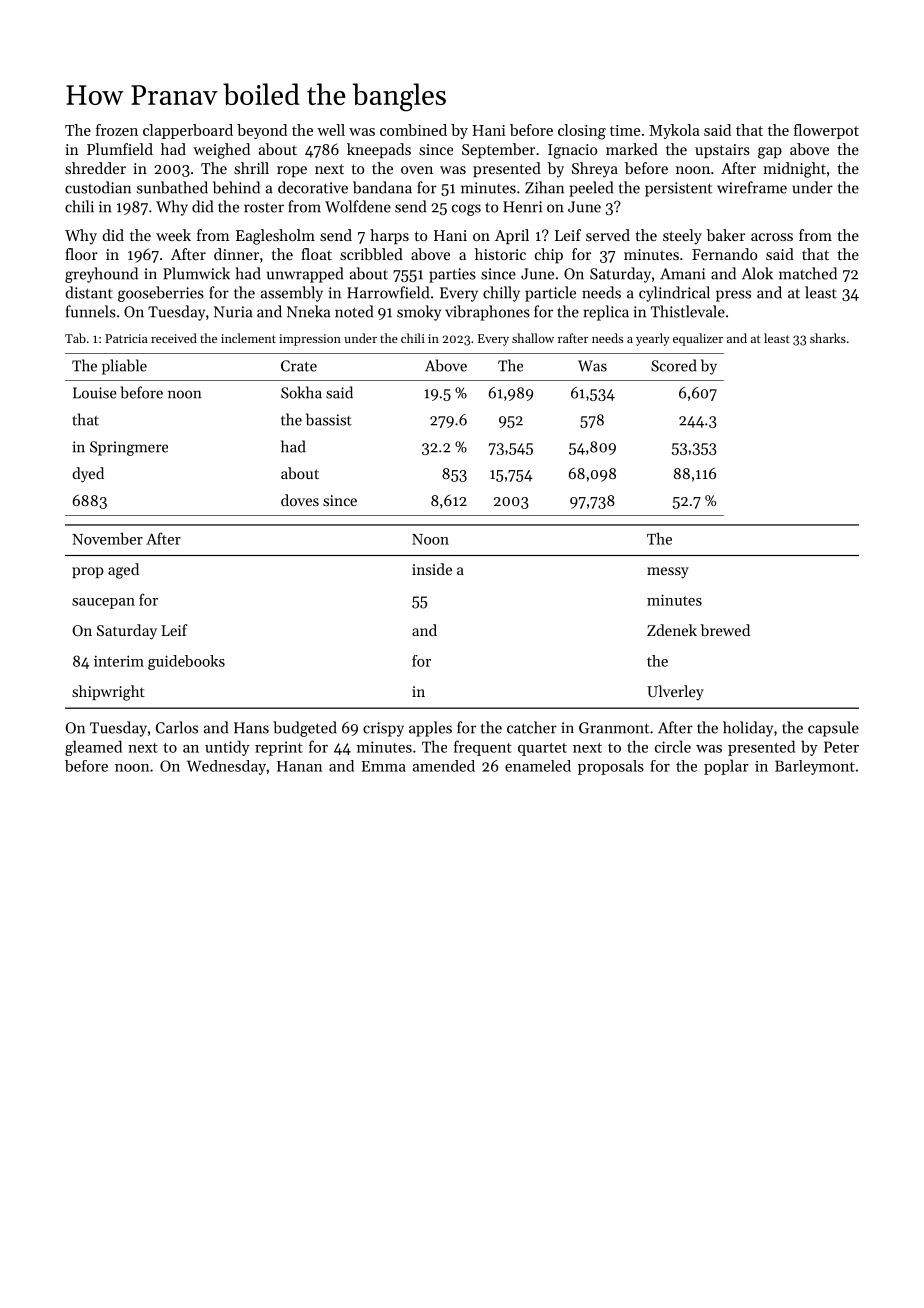 Image resolution: width=924 pixels, height=1308 pixels. I want to click on Springmere, so click(129, 448).
